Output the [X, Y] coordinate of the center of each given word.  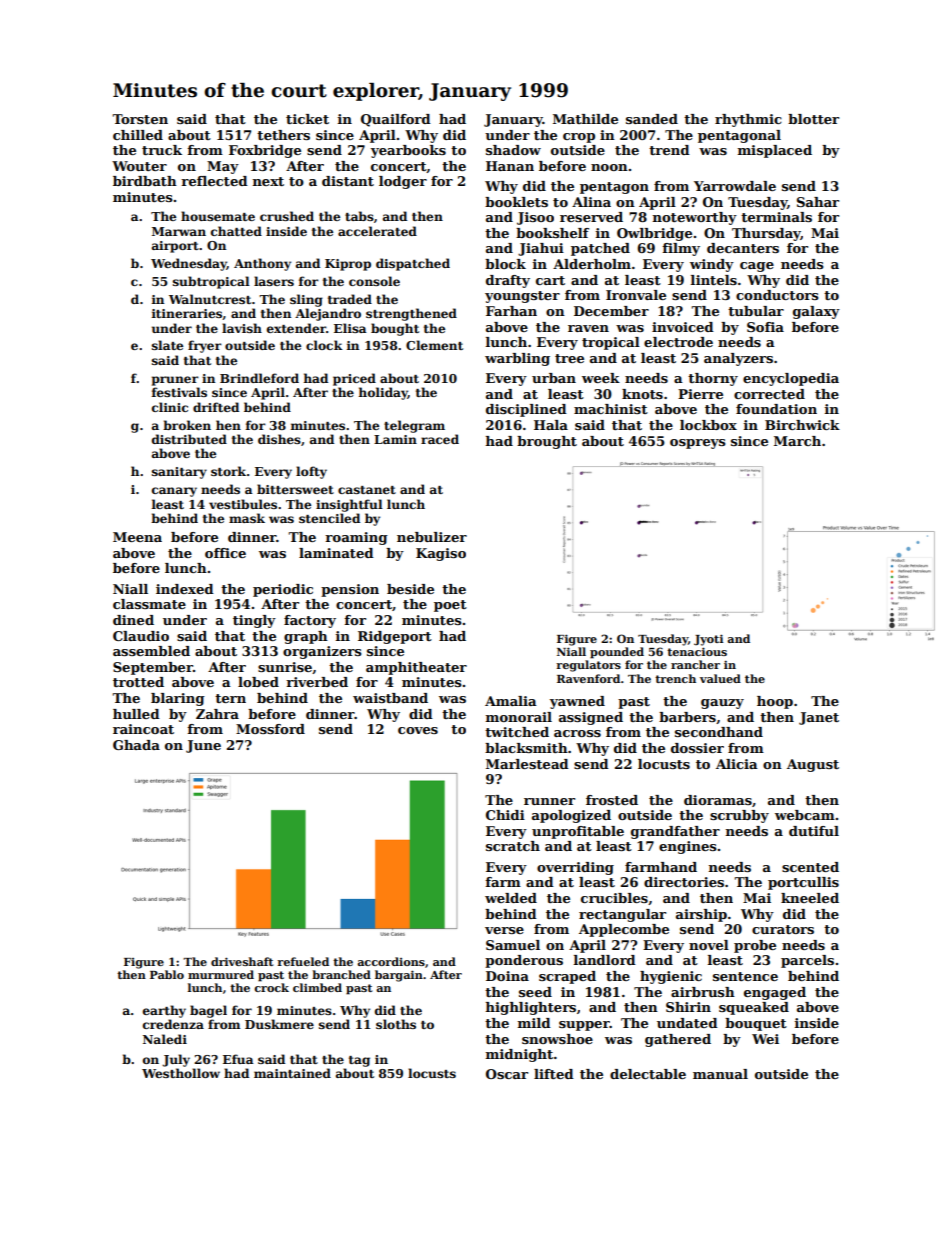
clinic [170, 407]
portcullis [803, 883]
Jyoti [708, 640]
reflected [214, 181]
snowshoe [557, 1039]
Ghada [136, 745]
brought [547, 442]
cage [757, 267]
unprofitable [578, 832]
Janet [819, 718]
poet [450, 606]
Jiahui [541, 249]
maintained [292, 1073]
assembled [151, 651]
